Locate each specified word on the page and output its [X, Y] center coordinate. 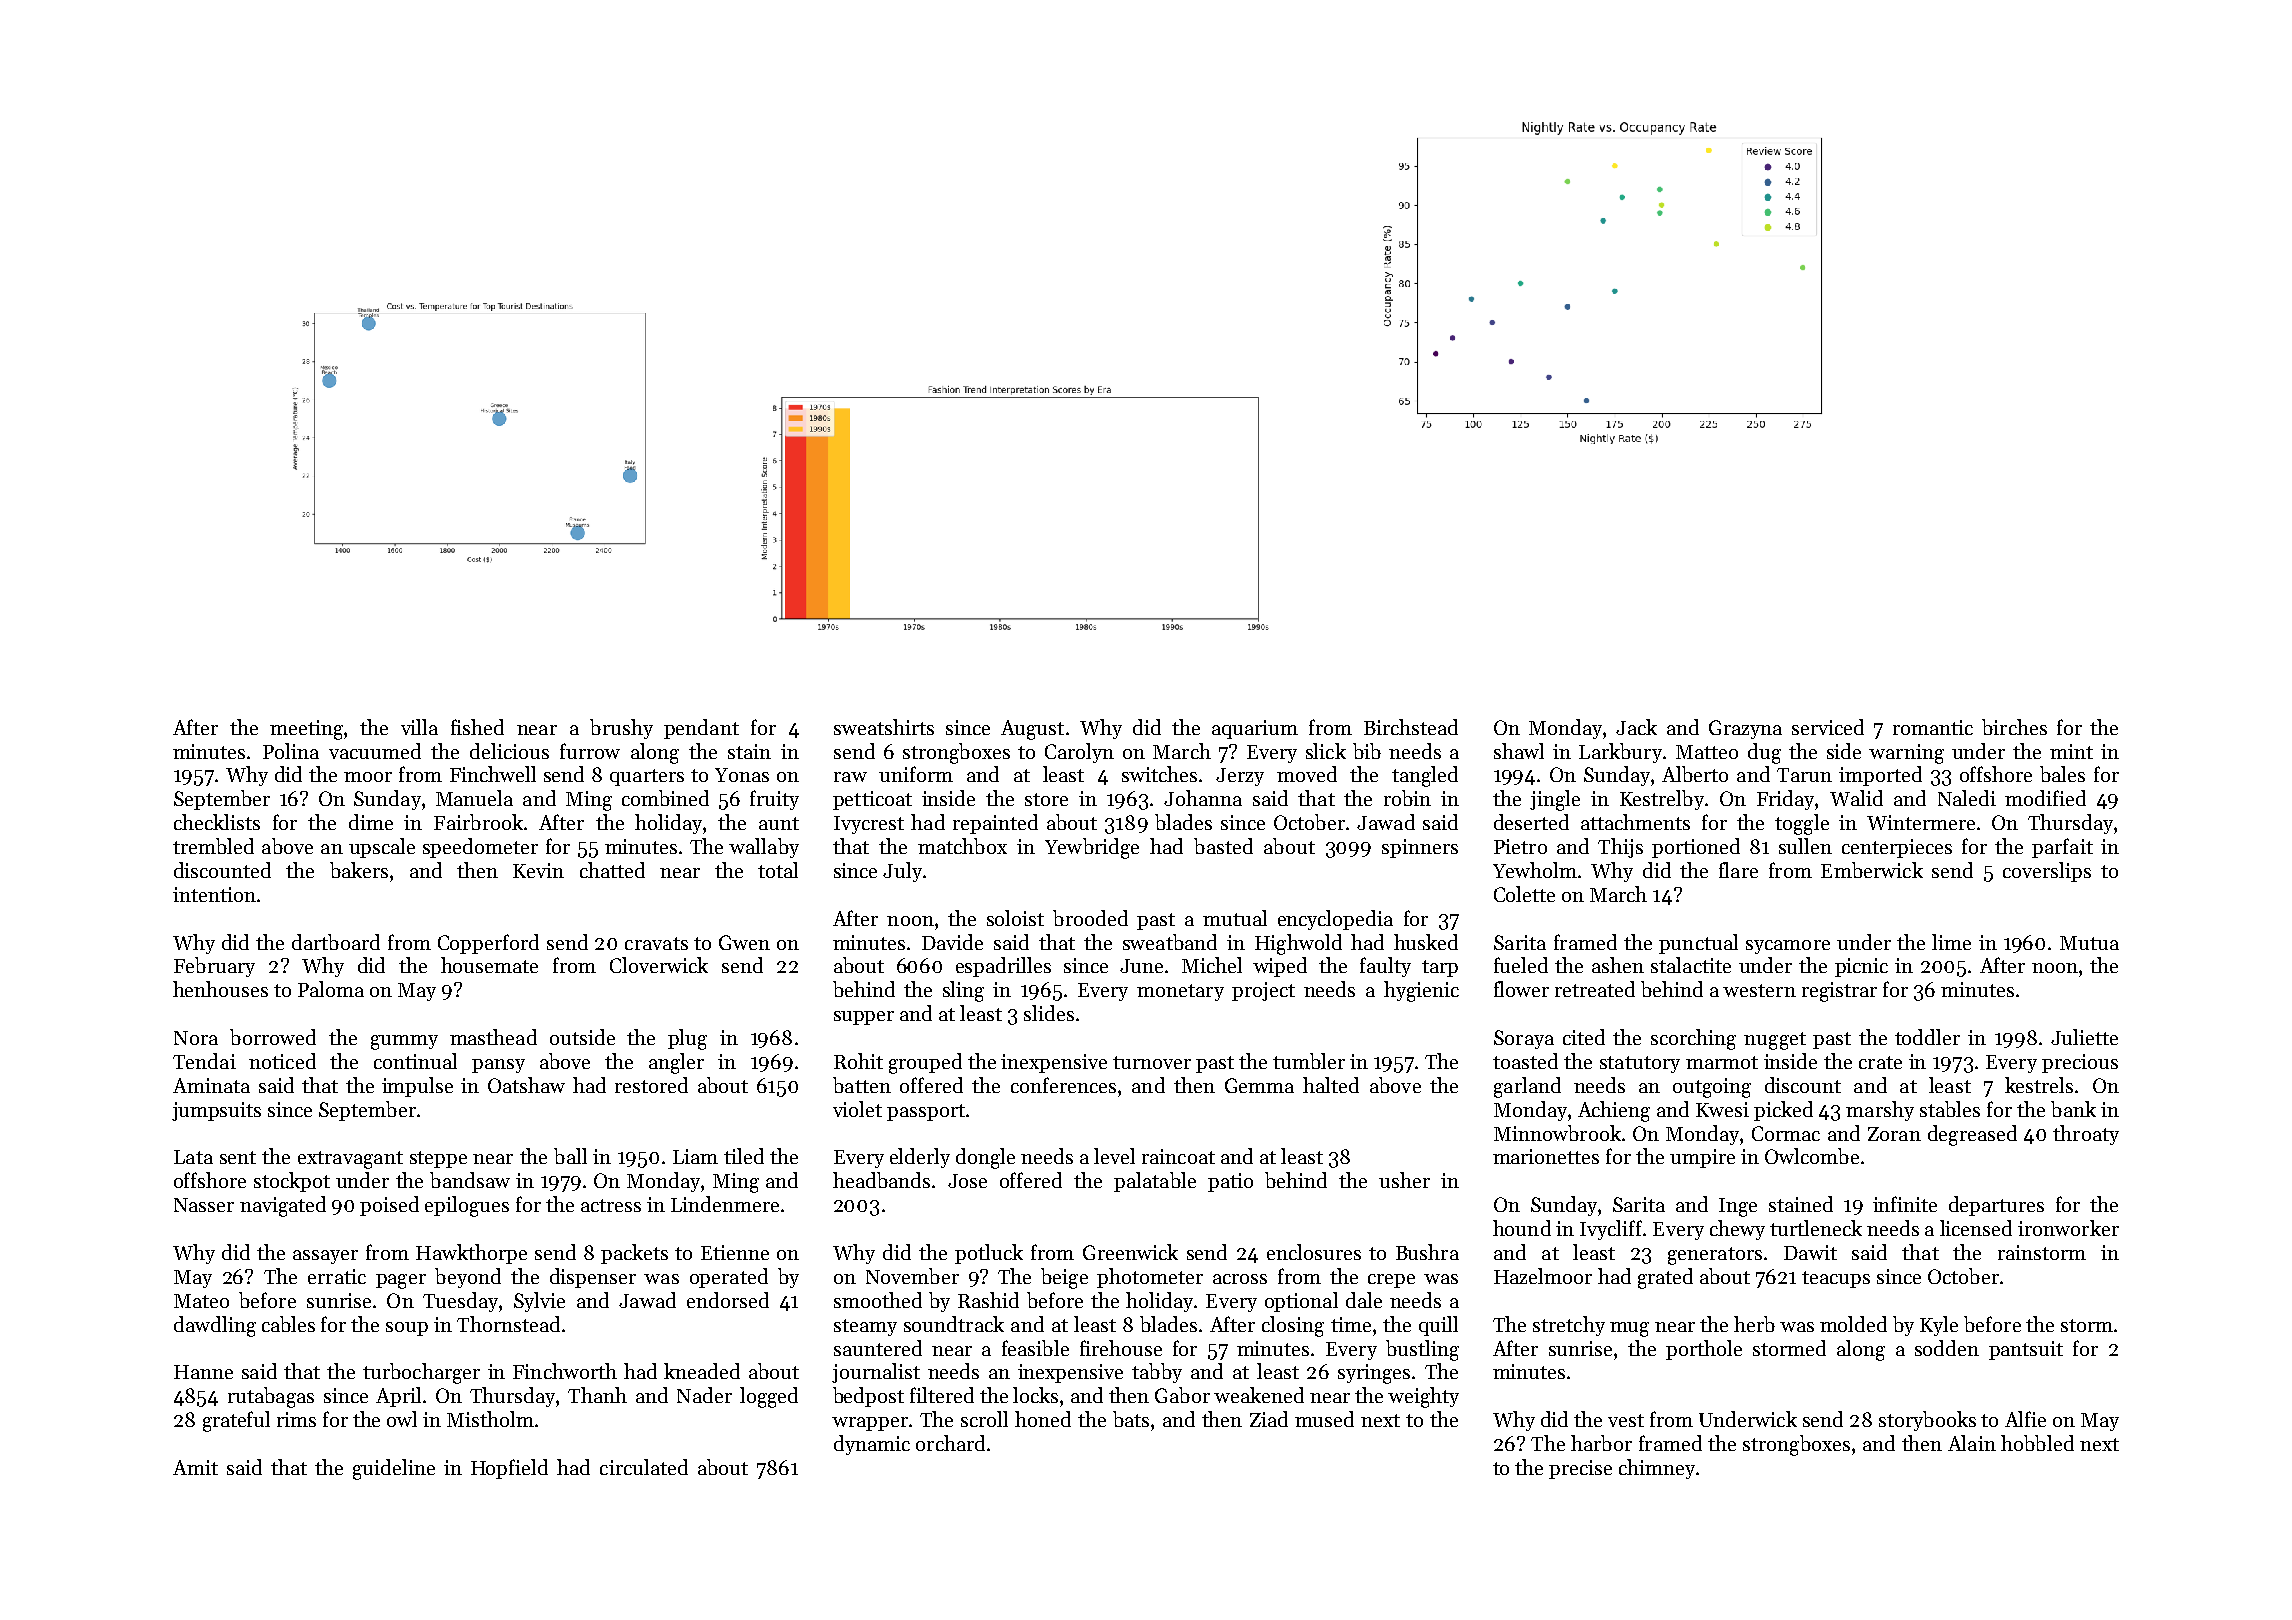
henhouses [220, 989]
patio [1230, 1182]
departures [1996, 1206]
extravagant [350, 1160]
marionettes [1546, 1156]
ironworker [2068, 1228]
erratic [337, 1276]
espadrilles [1003, 967]
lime [1951, 942]
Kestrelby [1662, 800]
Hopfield [509, 1469]
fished [477, 727]
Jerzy [1240, 777]
